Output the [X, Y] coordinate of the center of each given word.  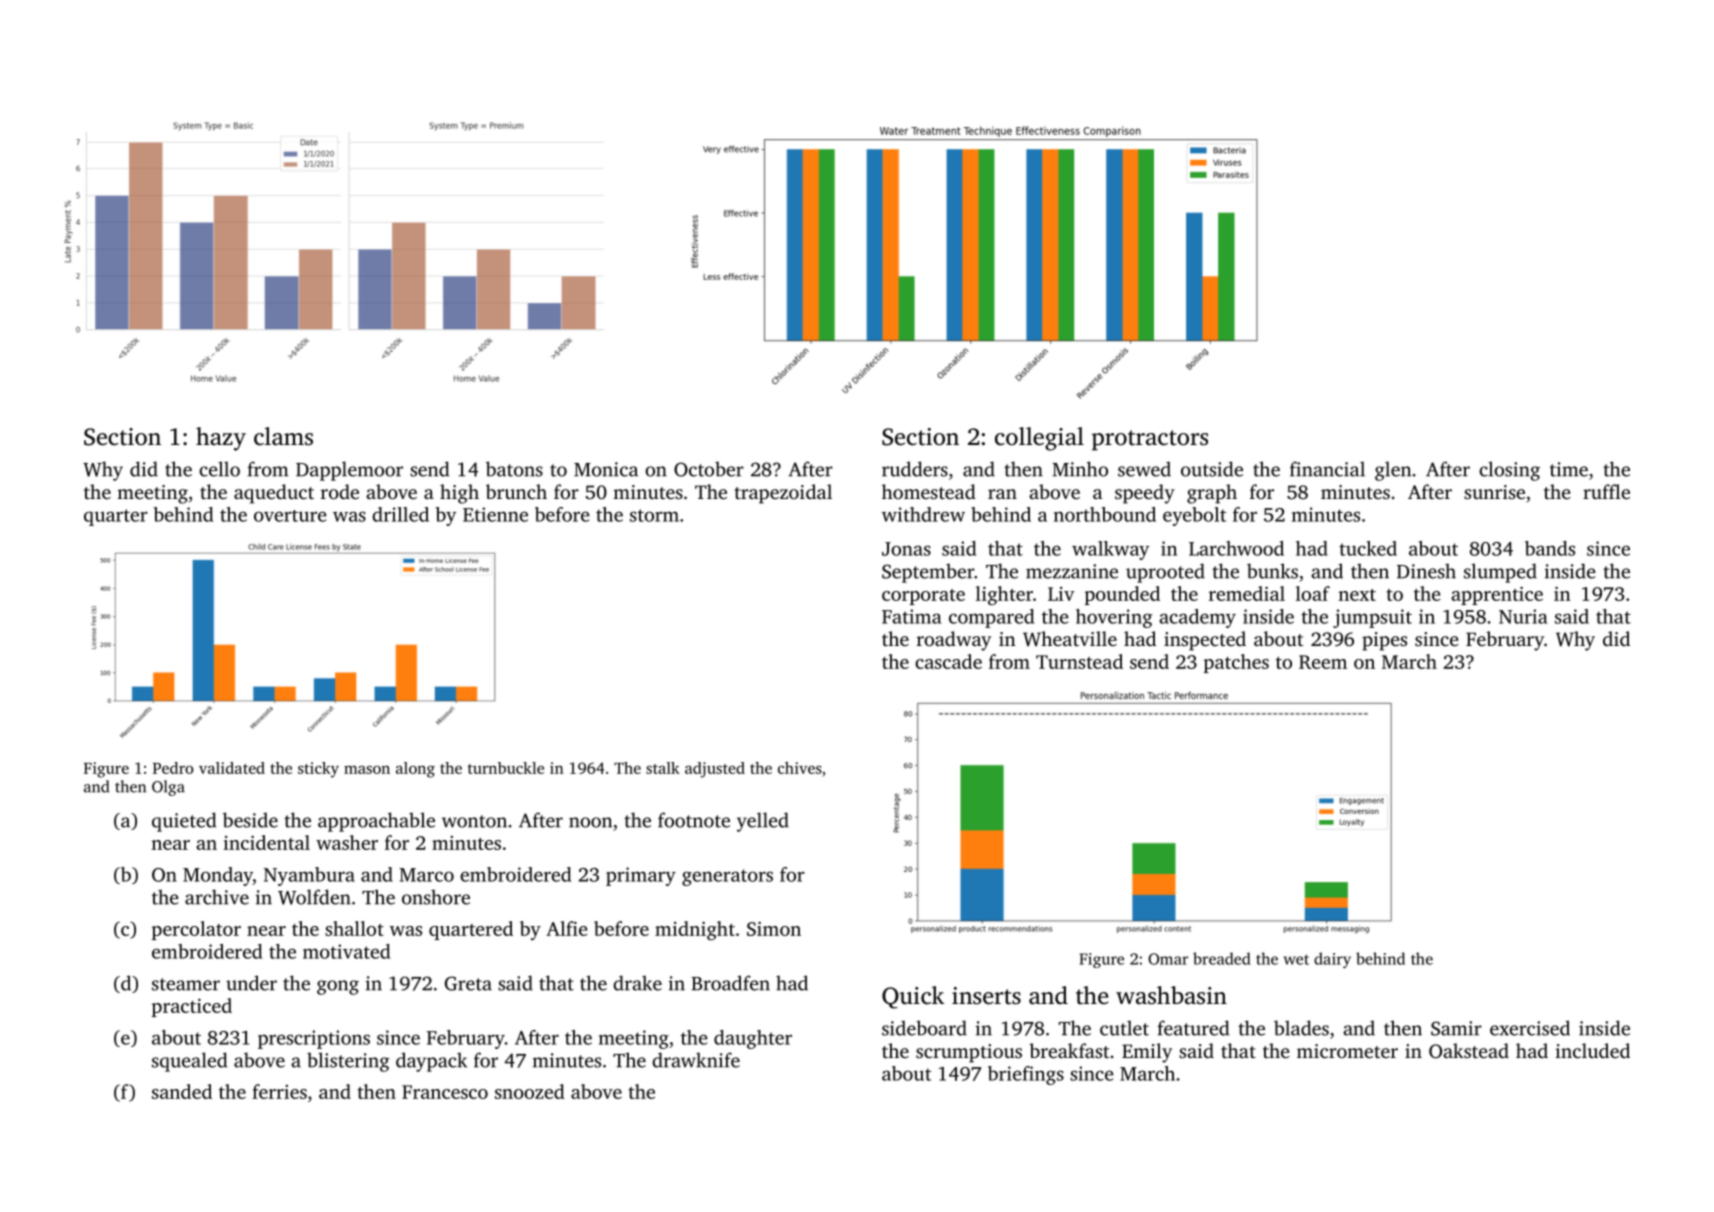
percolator [196, 930]
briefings [1026, 1075]
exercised [1530, 1028]
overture [290, 516]
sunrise [1494, 492]
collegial [1039, 439]
